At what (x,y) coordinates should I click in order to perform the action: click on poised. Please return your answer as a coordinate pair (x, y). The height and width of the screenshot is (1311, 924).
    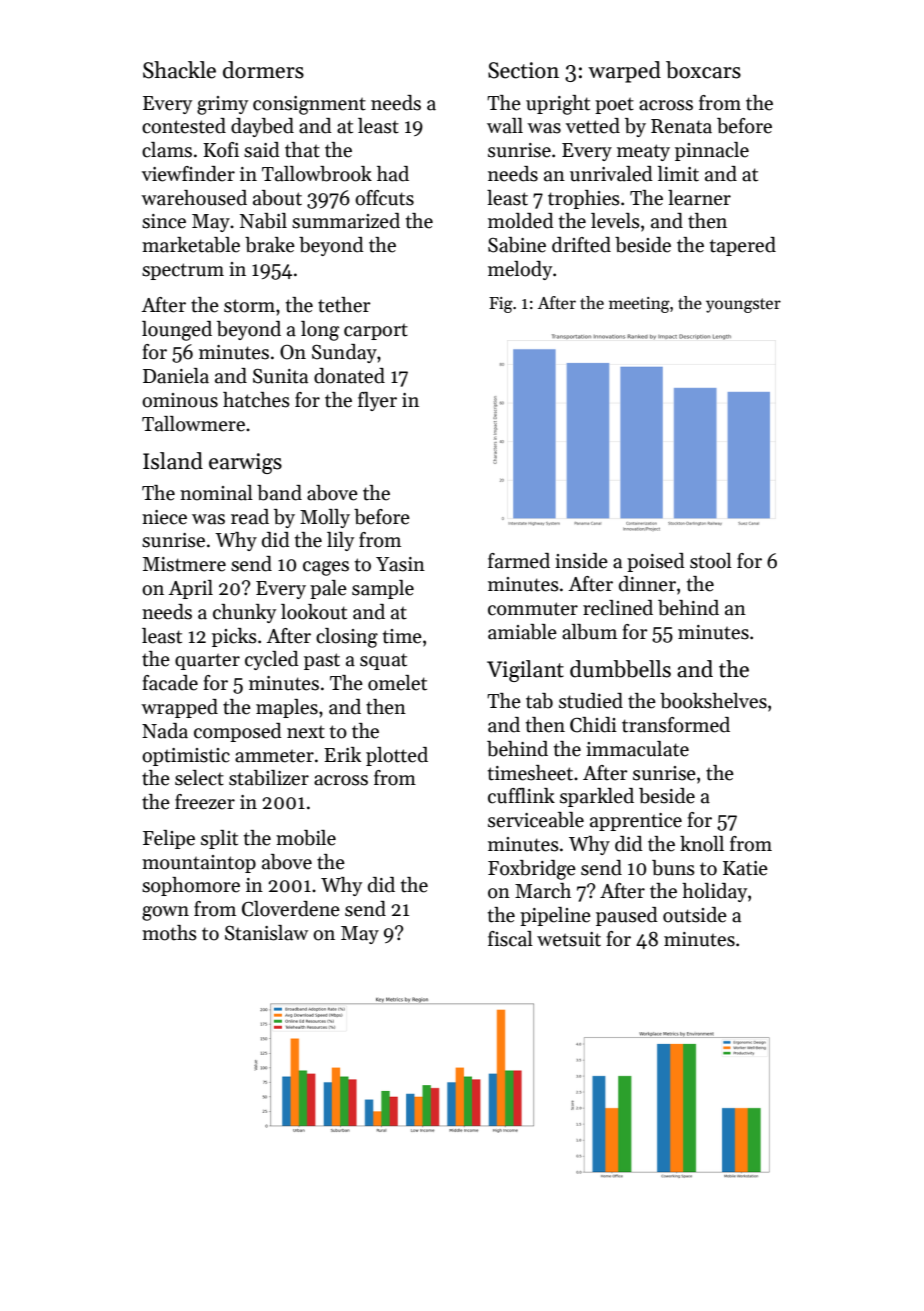
    Looking at the image, I should click on (656, 562).
